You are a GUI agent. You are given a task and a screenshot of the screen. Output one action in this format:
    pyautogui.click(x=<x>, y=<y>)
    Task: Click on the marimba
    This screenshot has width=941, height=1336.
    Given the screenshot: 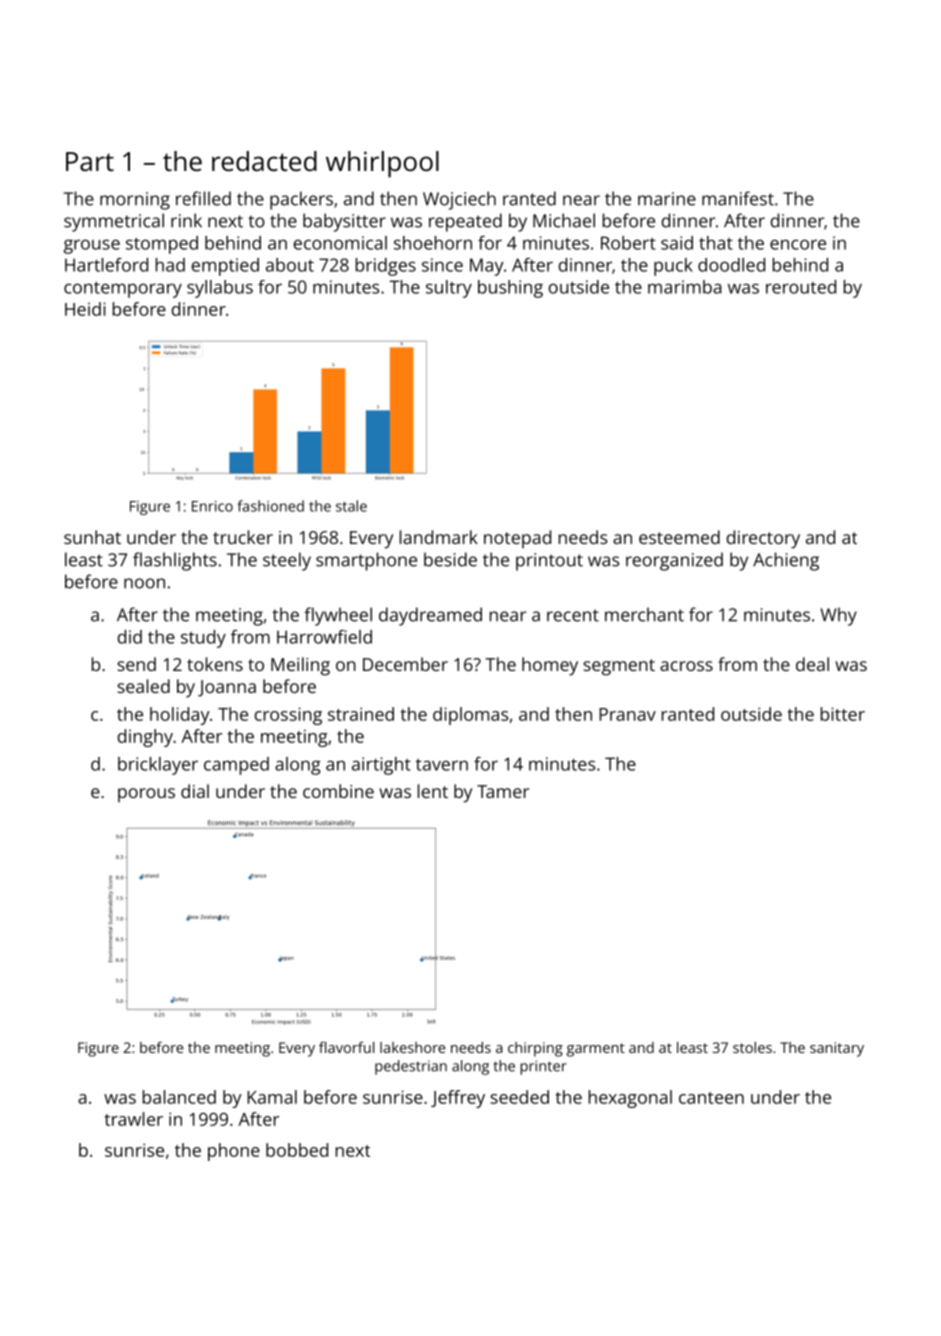 What is the action you would take?
    pyautogui.click(x=685, y=287)
